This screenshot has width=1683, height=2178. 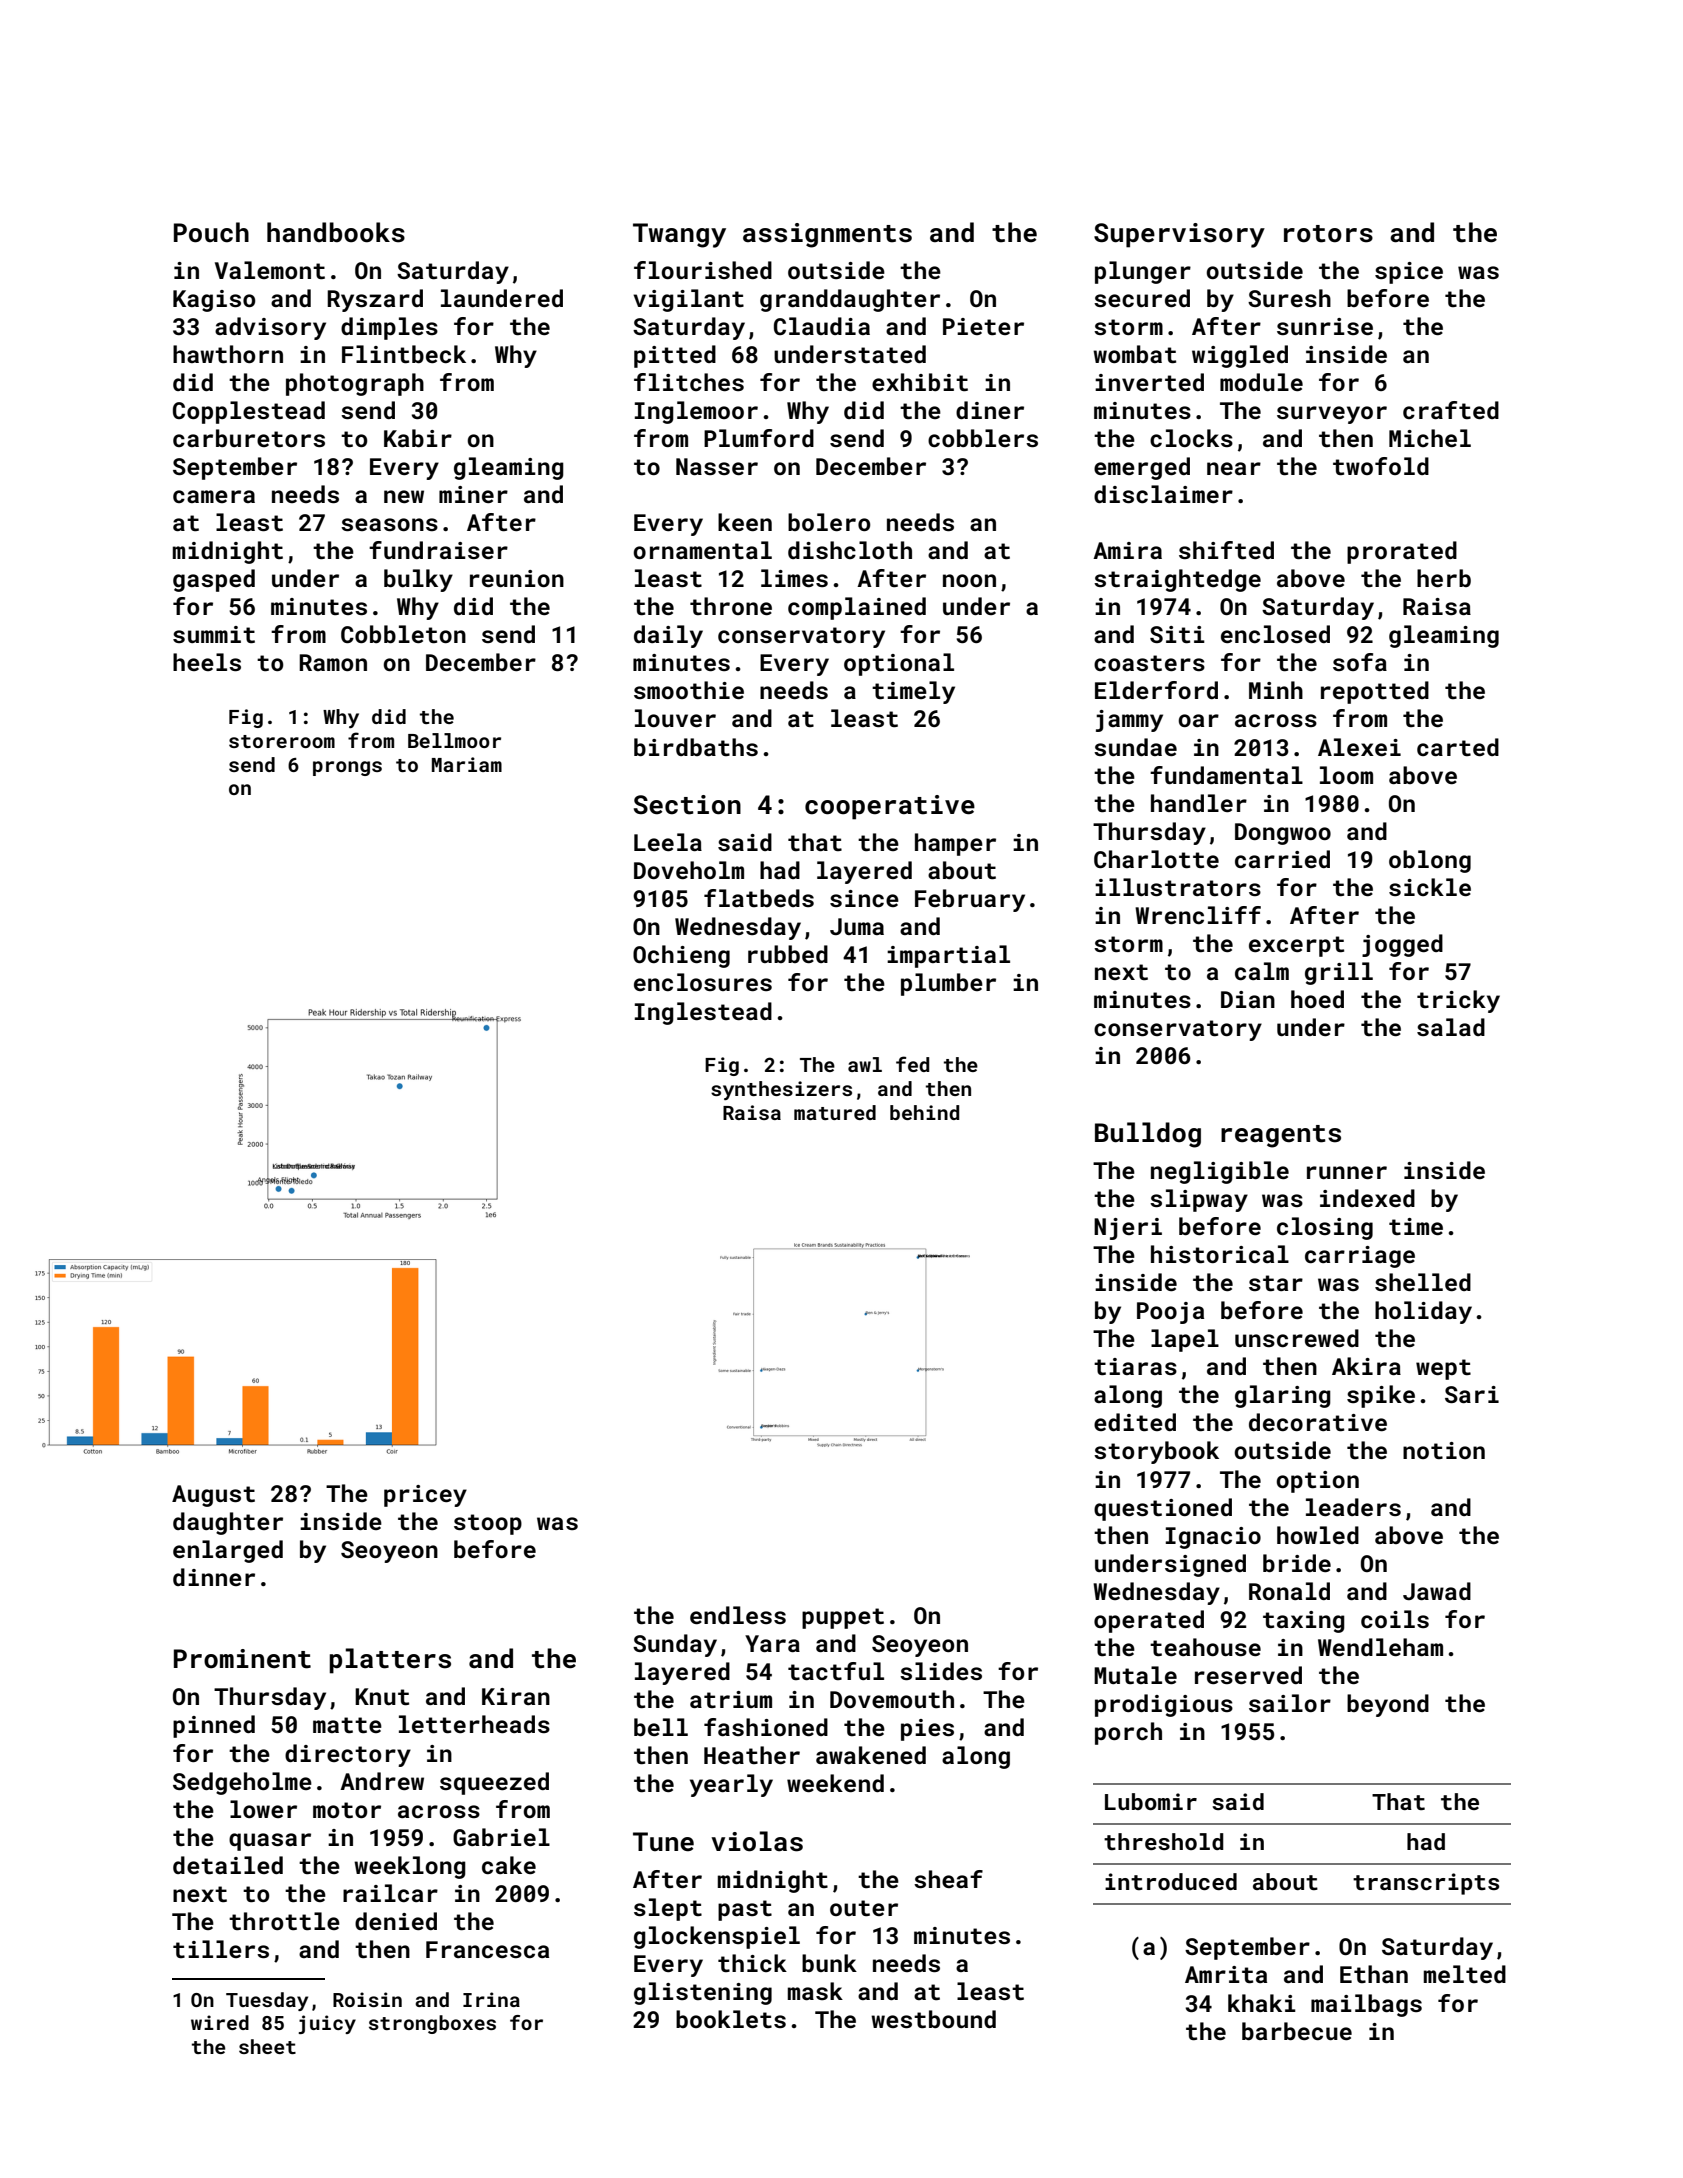 What do you see at coordinates (696, 412) in the screenshot?
I see `Inglemoor` at bounding box center [696, 412].
